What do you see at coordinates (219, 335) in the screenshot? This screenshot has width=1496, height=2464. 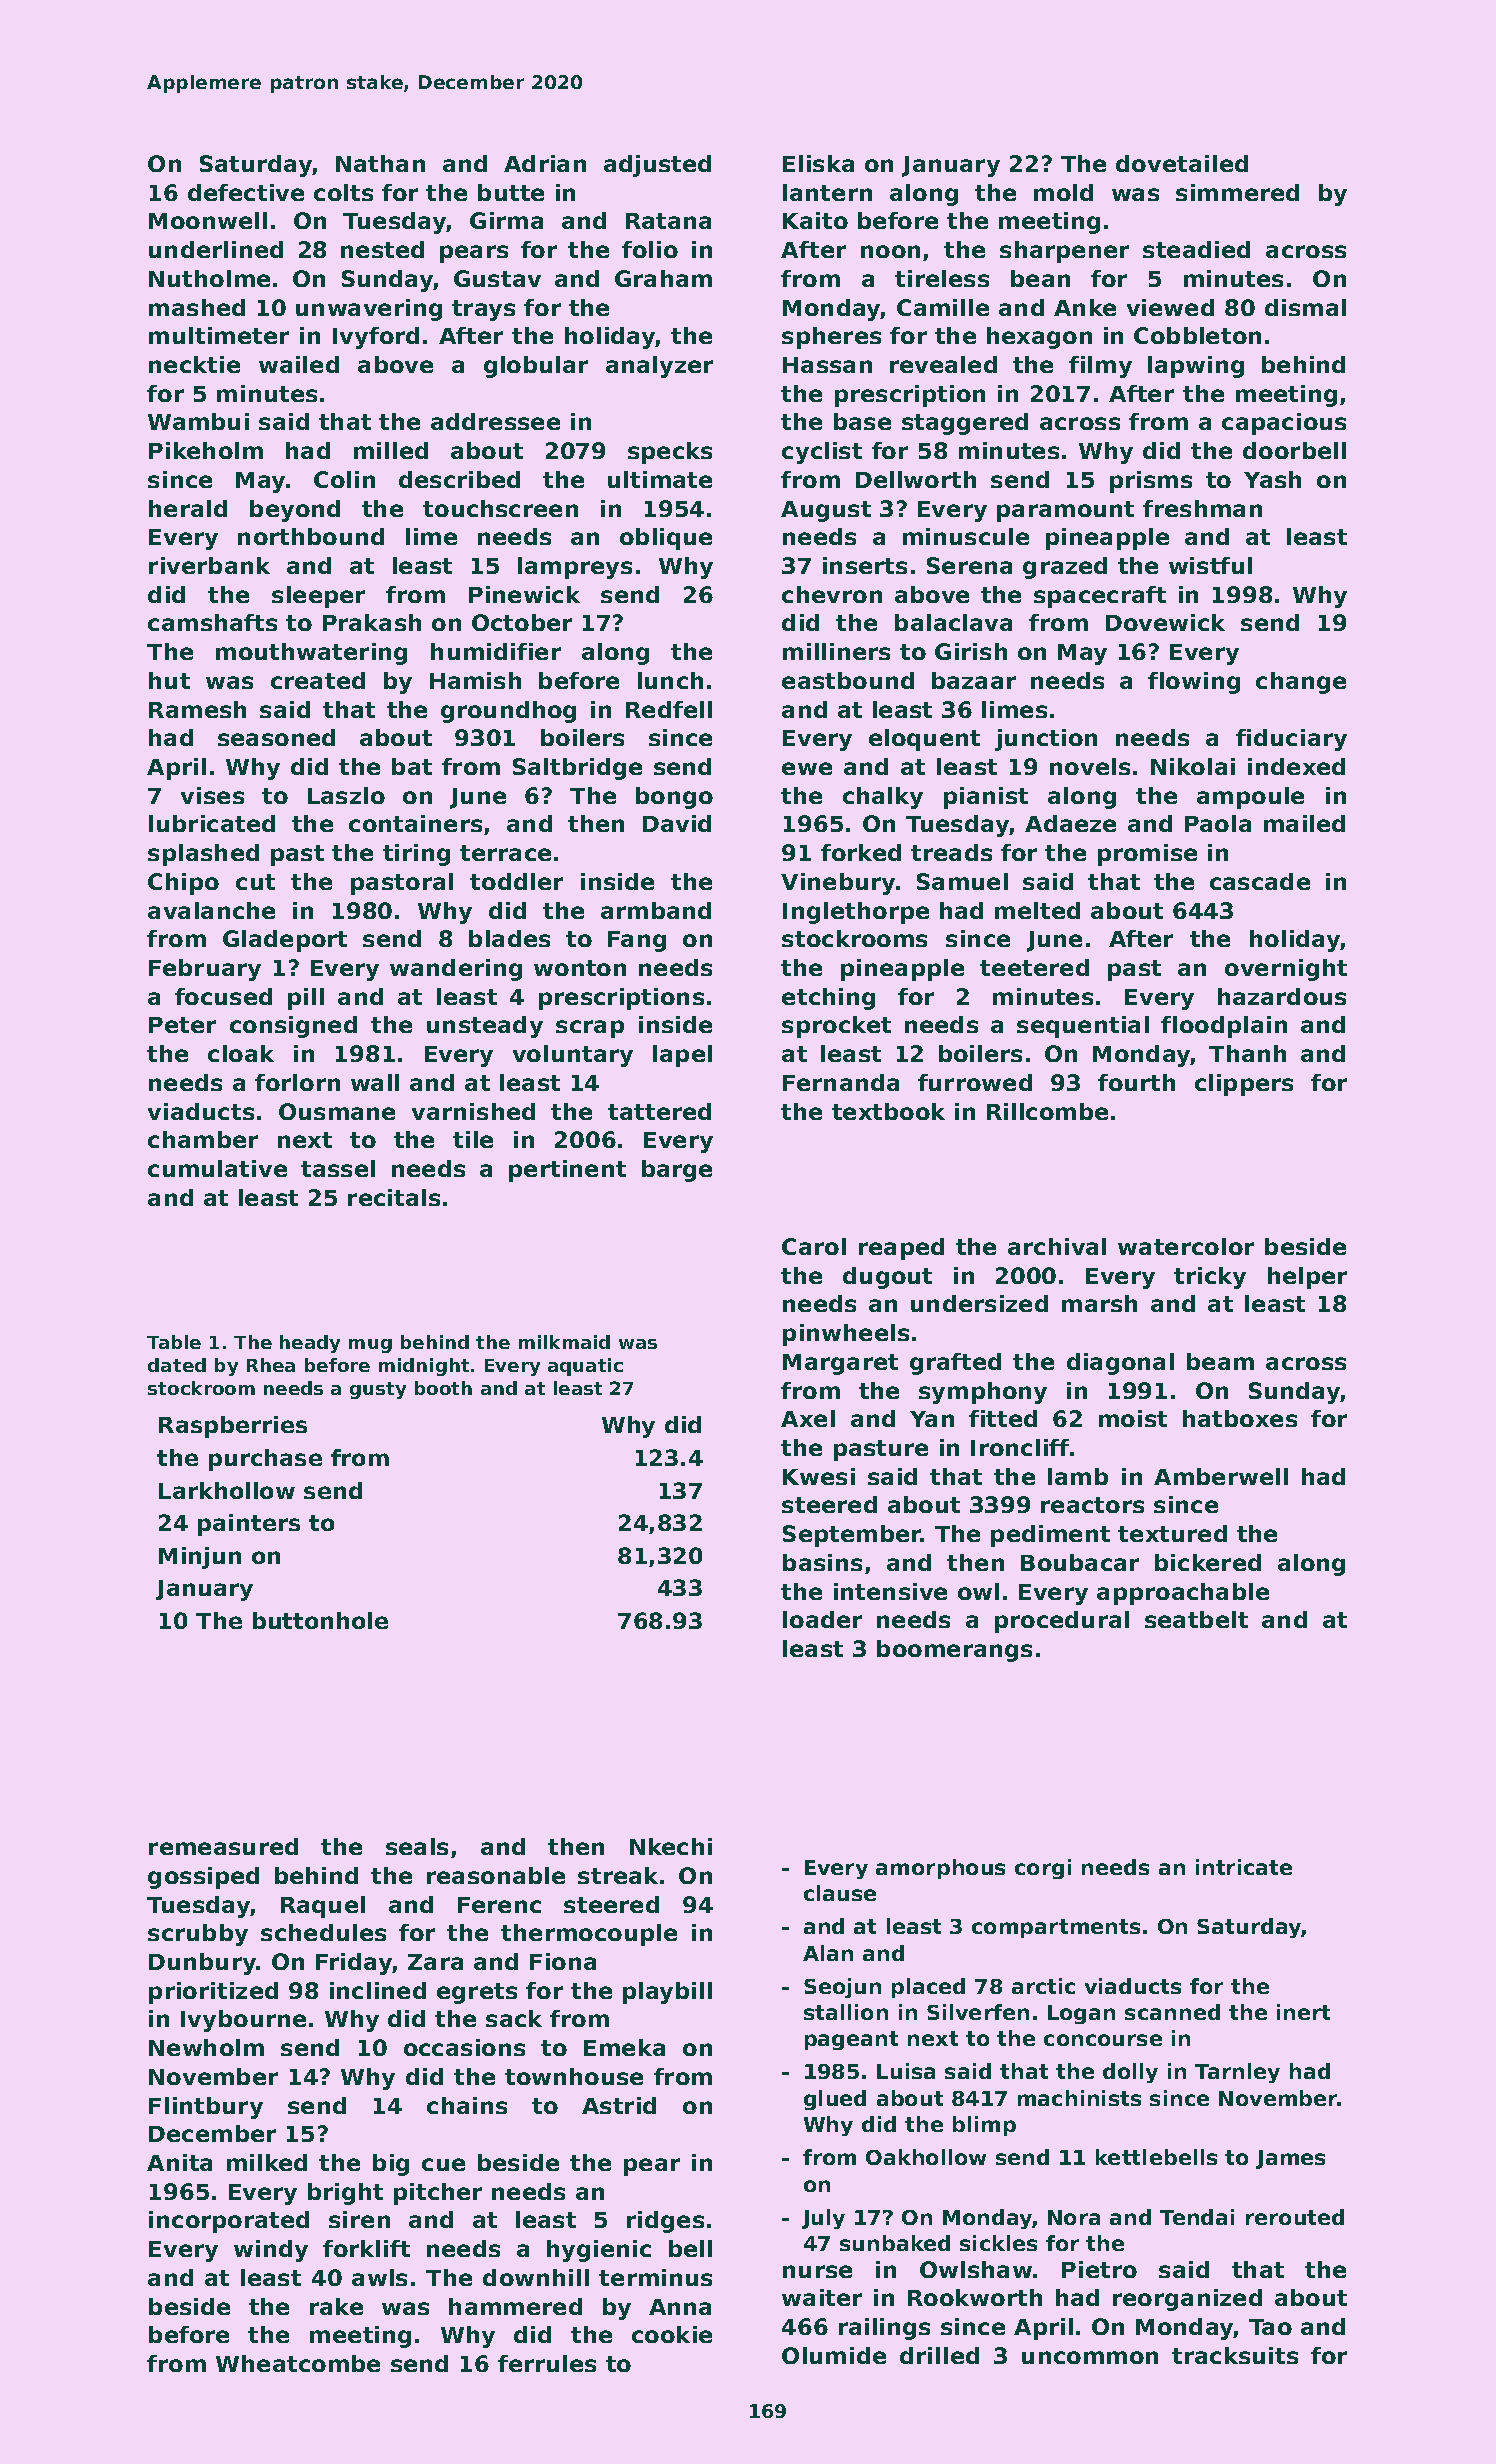 I see `multimeter` at bounding box center [219, 335].
